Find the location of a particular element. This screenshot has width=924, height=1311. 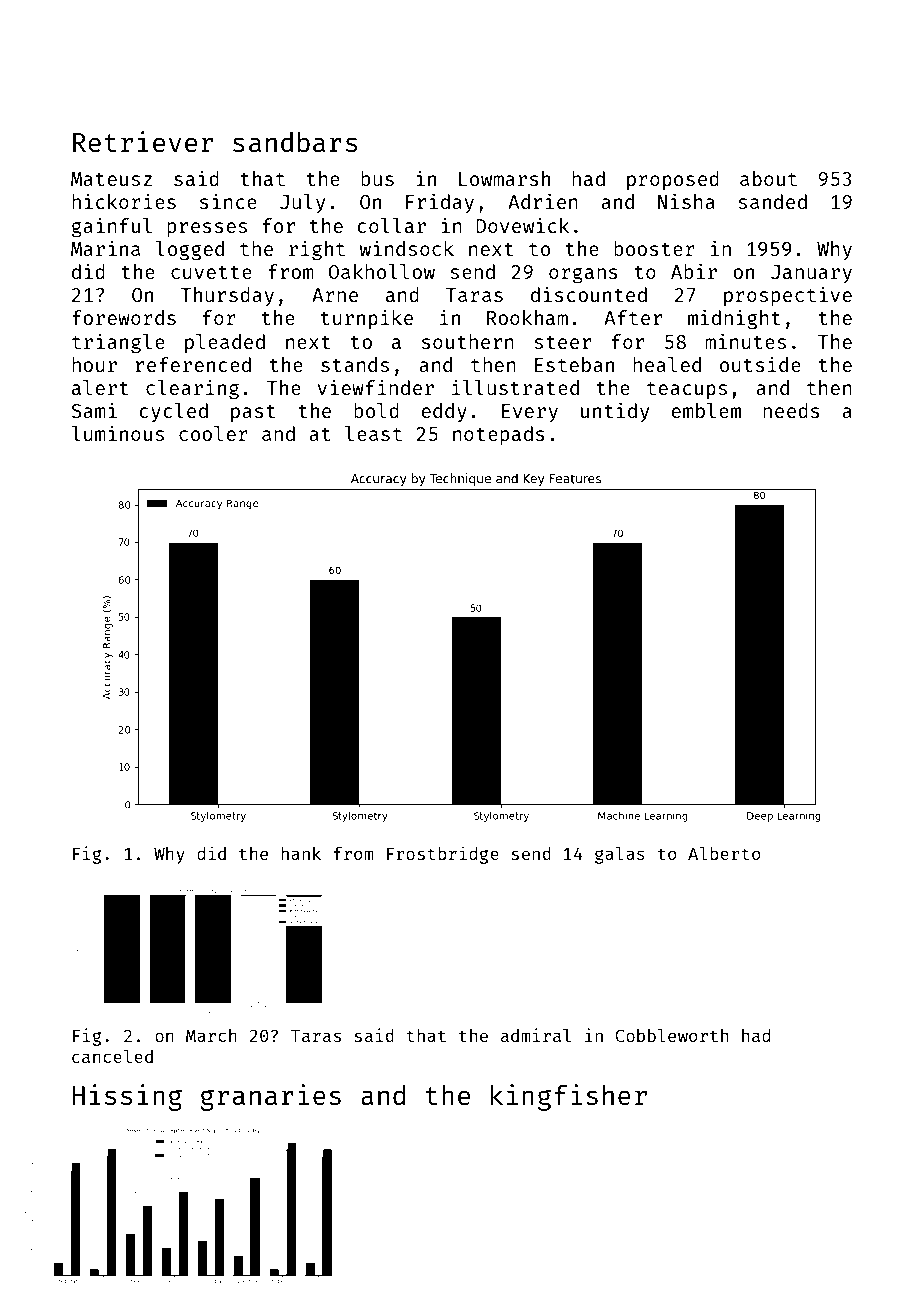

windsock is located at coordinates (407, 248).
